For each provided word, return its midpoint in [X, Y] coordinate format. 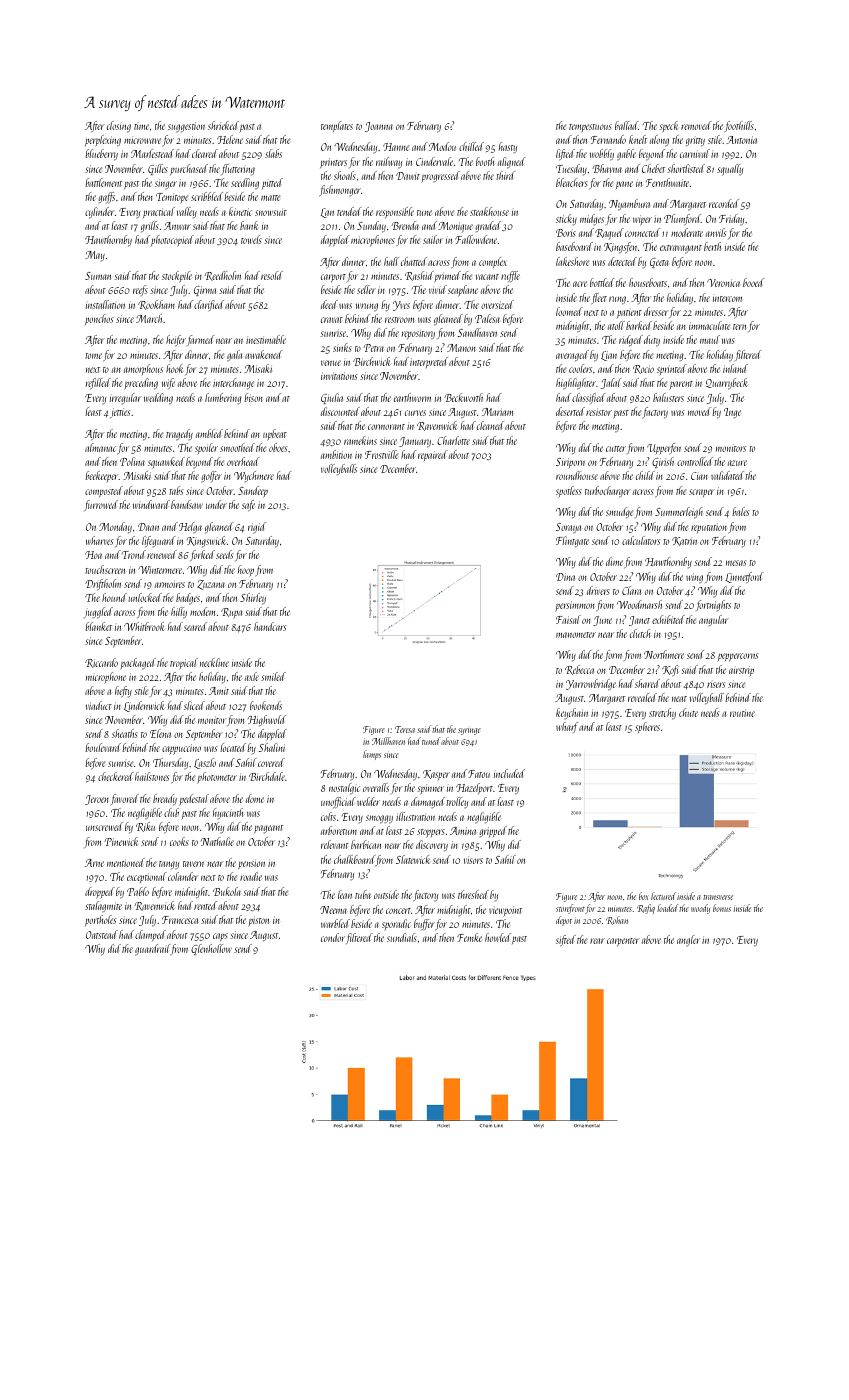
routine [742, 713]
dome [255, 798]
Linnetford [744, 578]
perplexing [103, 141]
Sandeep [253, 492]
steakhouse [489, 211]
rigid [257, 528]
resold [272, 275]
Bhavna [607, 168]
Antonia [741, 140]
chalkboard [354, 859]
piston [258, 921]
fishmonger [340, 190]
